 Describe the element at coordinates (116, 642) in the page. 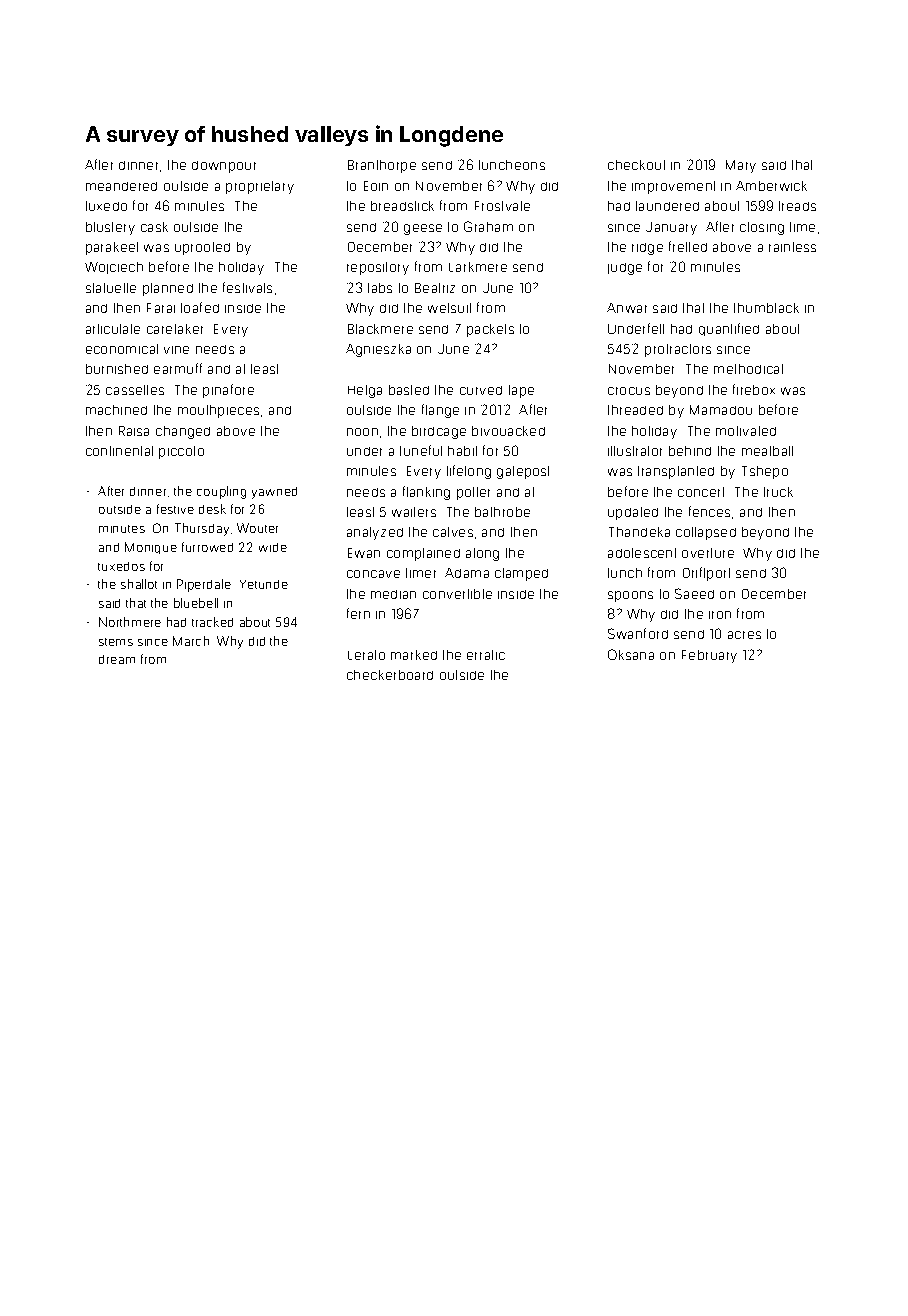

I see `stems` at that location.
